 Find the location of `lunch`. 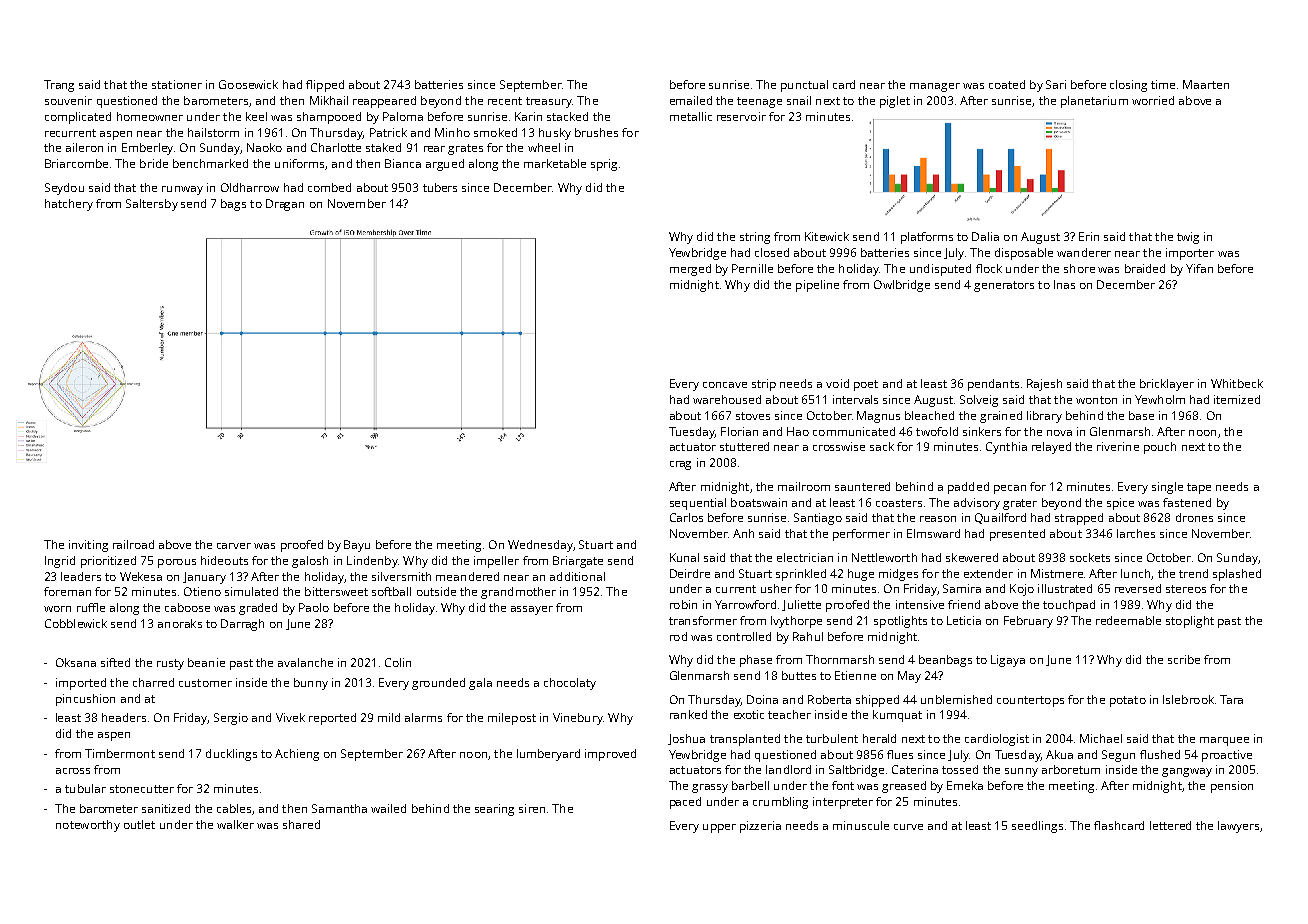

lunch is located at coordinates (1135, 573).
